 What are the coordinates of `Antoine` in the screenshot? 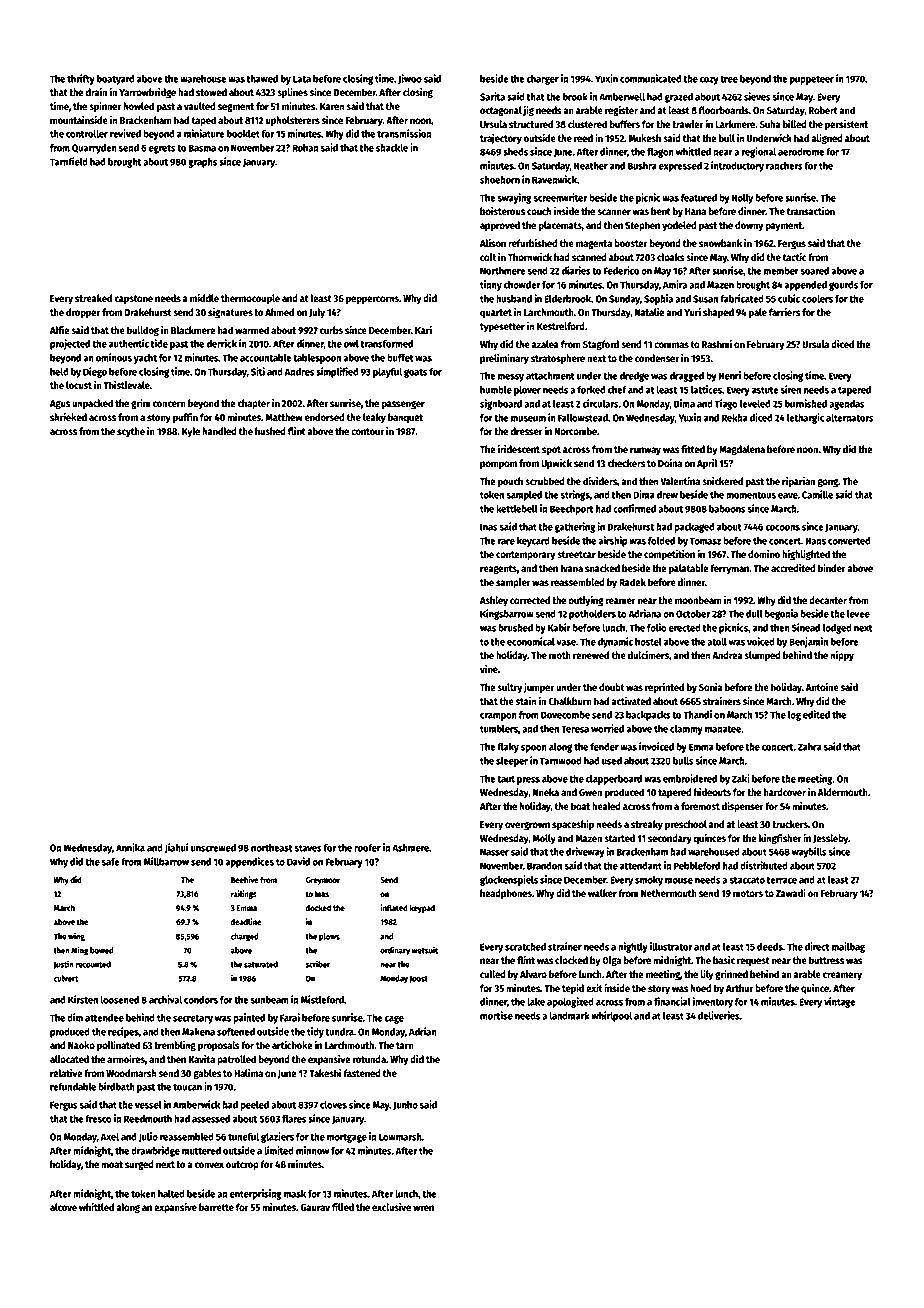 It's located at (822, 687).
